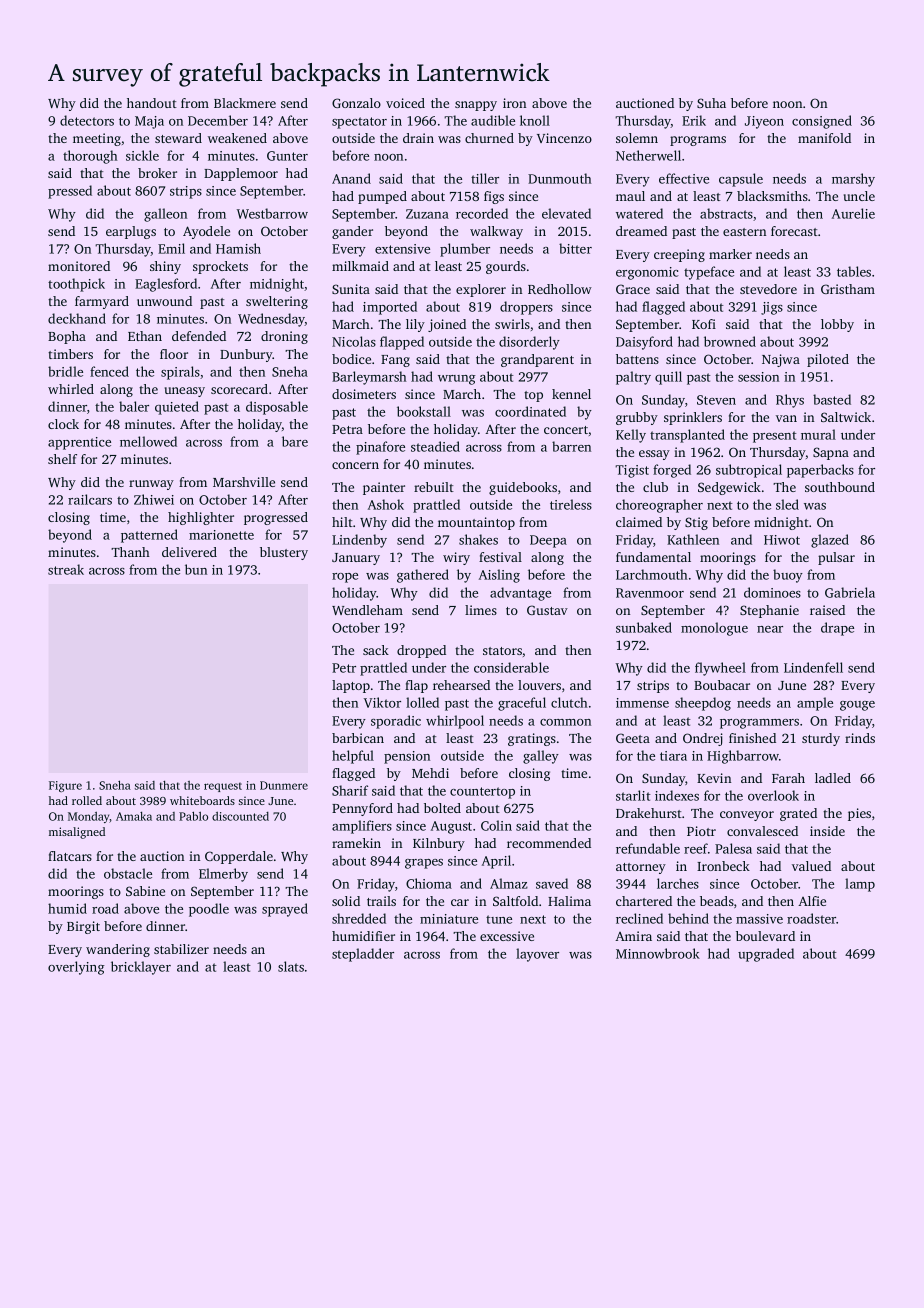 This screenshot has width=924, height=1308. What do you see at coordinates (794, 231) in the screenshot?
I see `forecast` at bounding box center [794, 231].
